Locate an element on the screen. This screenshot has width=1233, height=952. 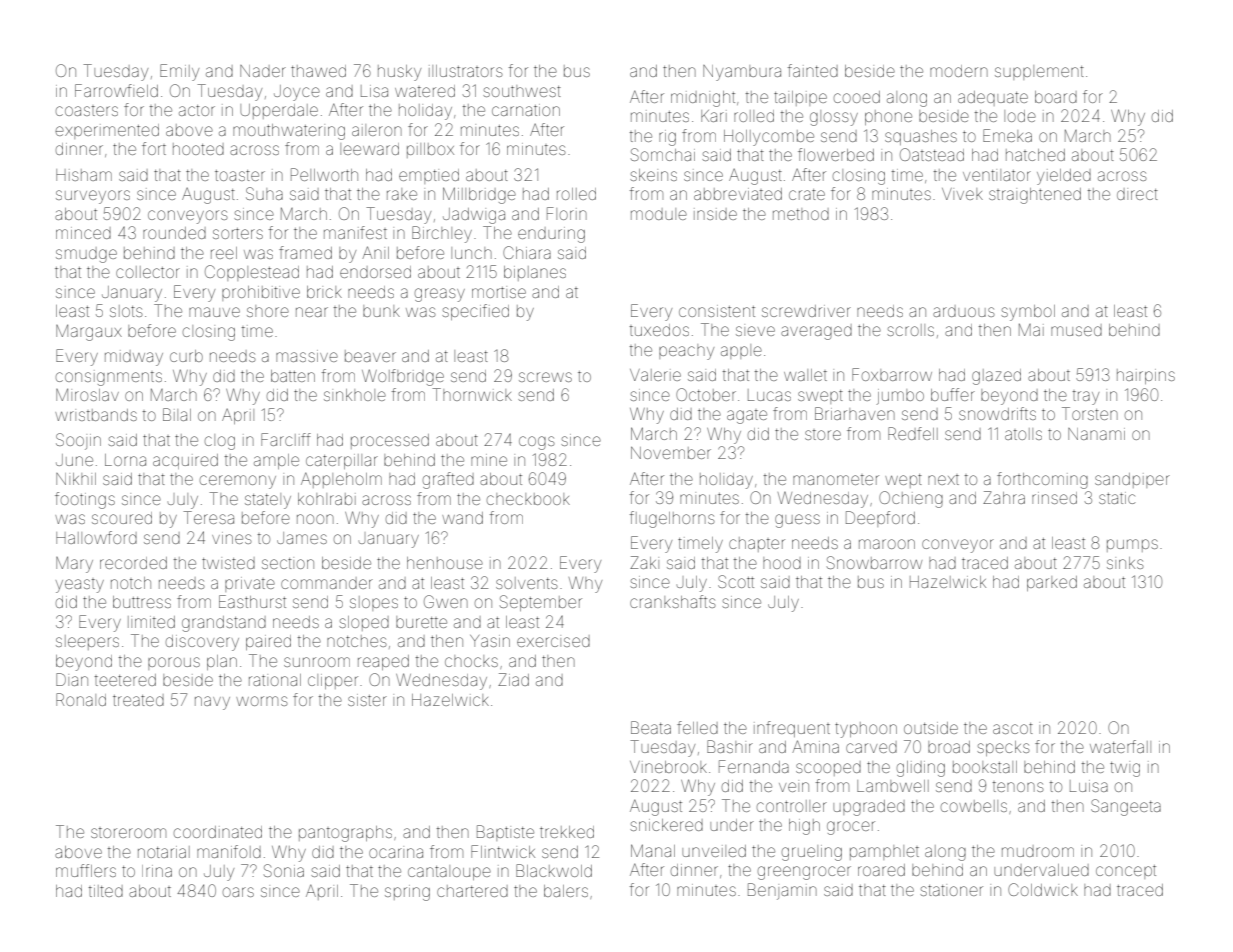
upgraded is located at coordinates (869, 808).
